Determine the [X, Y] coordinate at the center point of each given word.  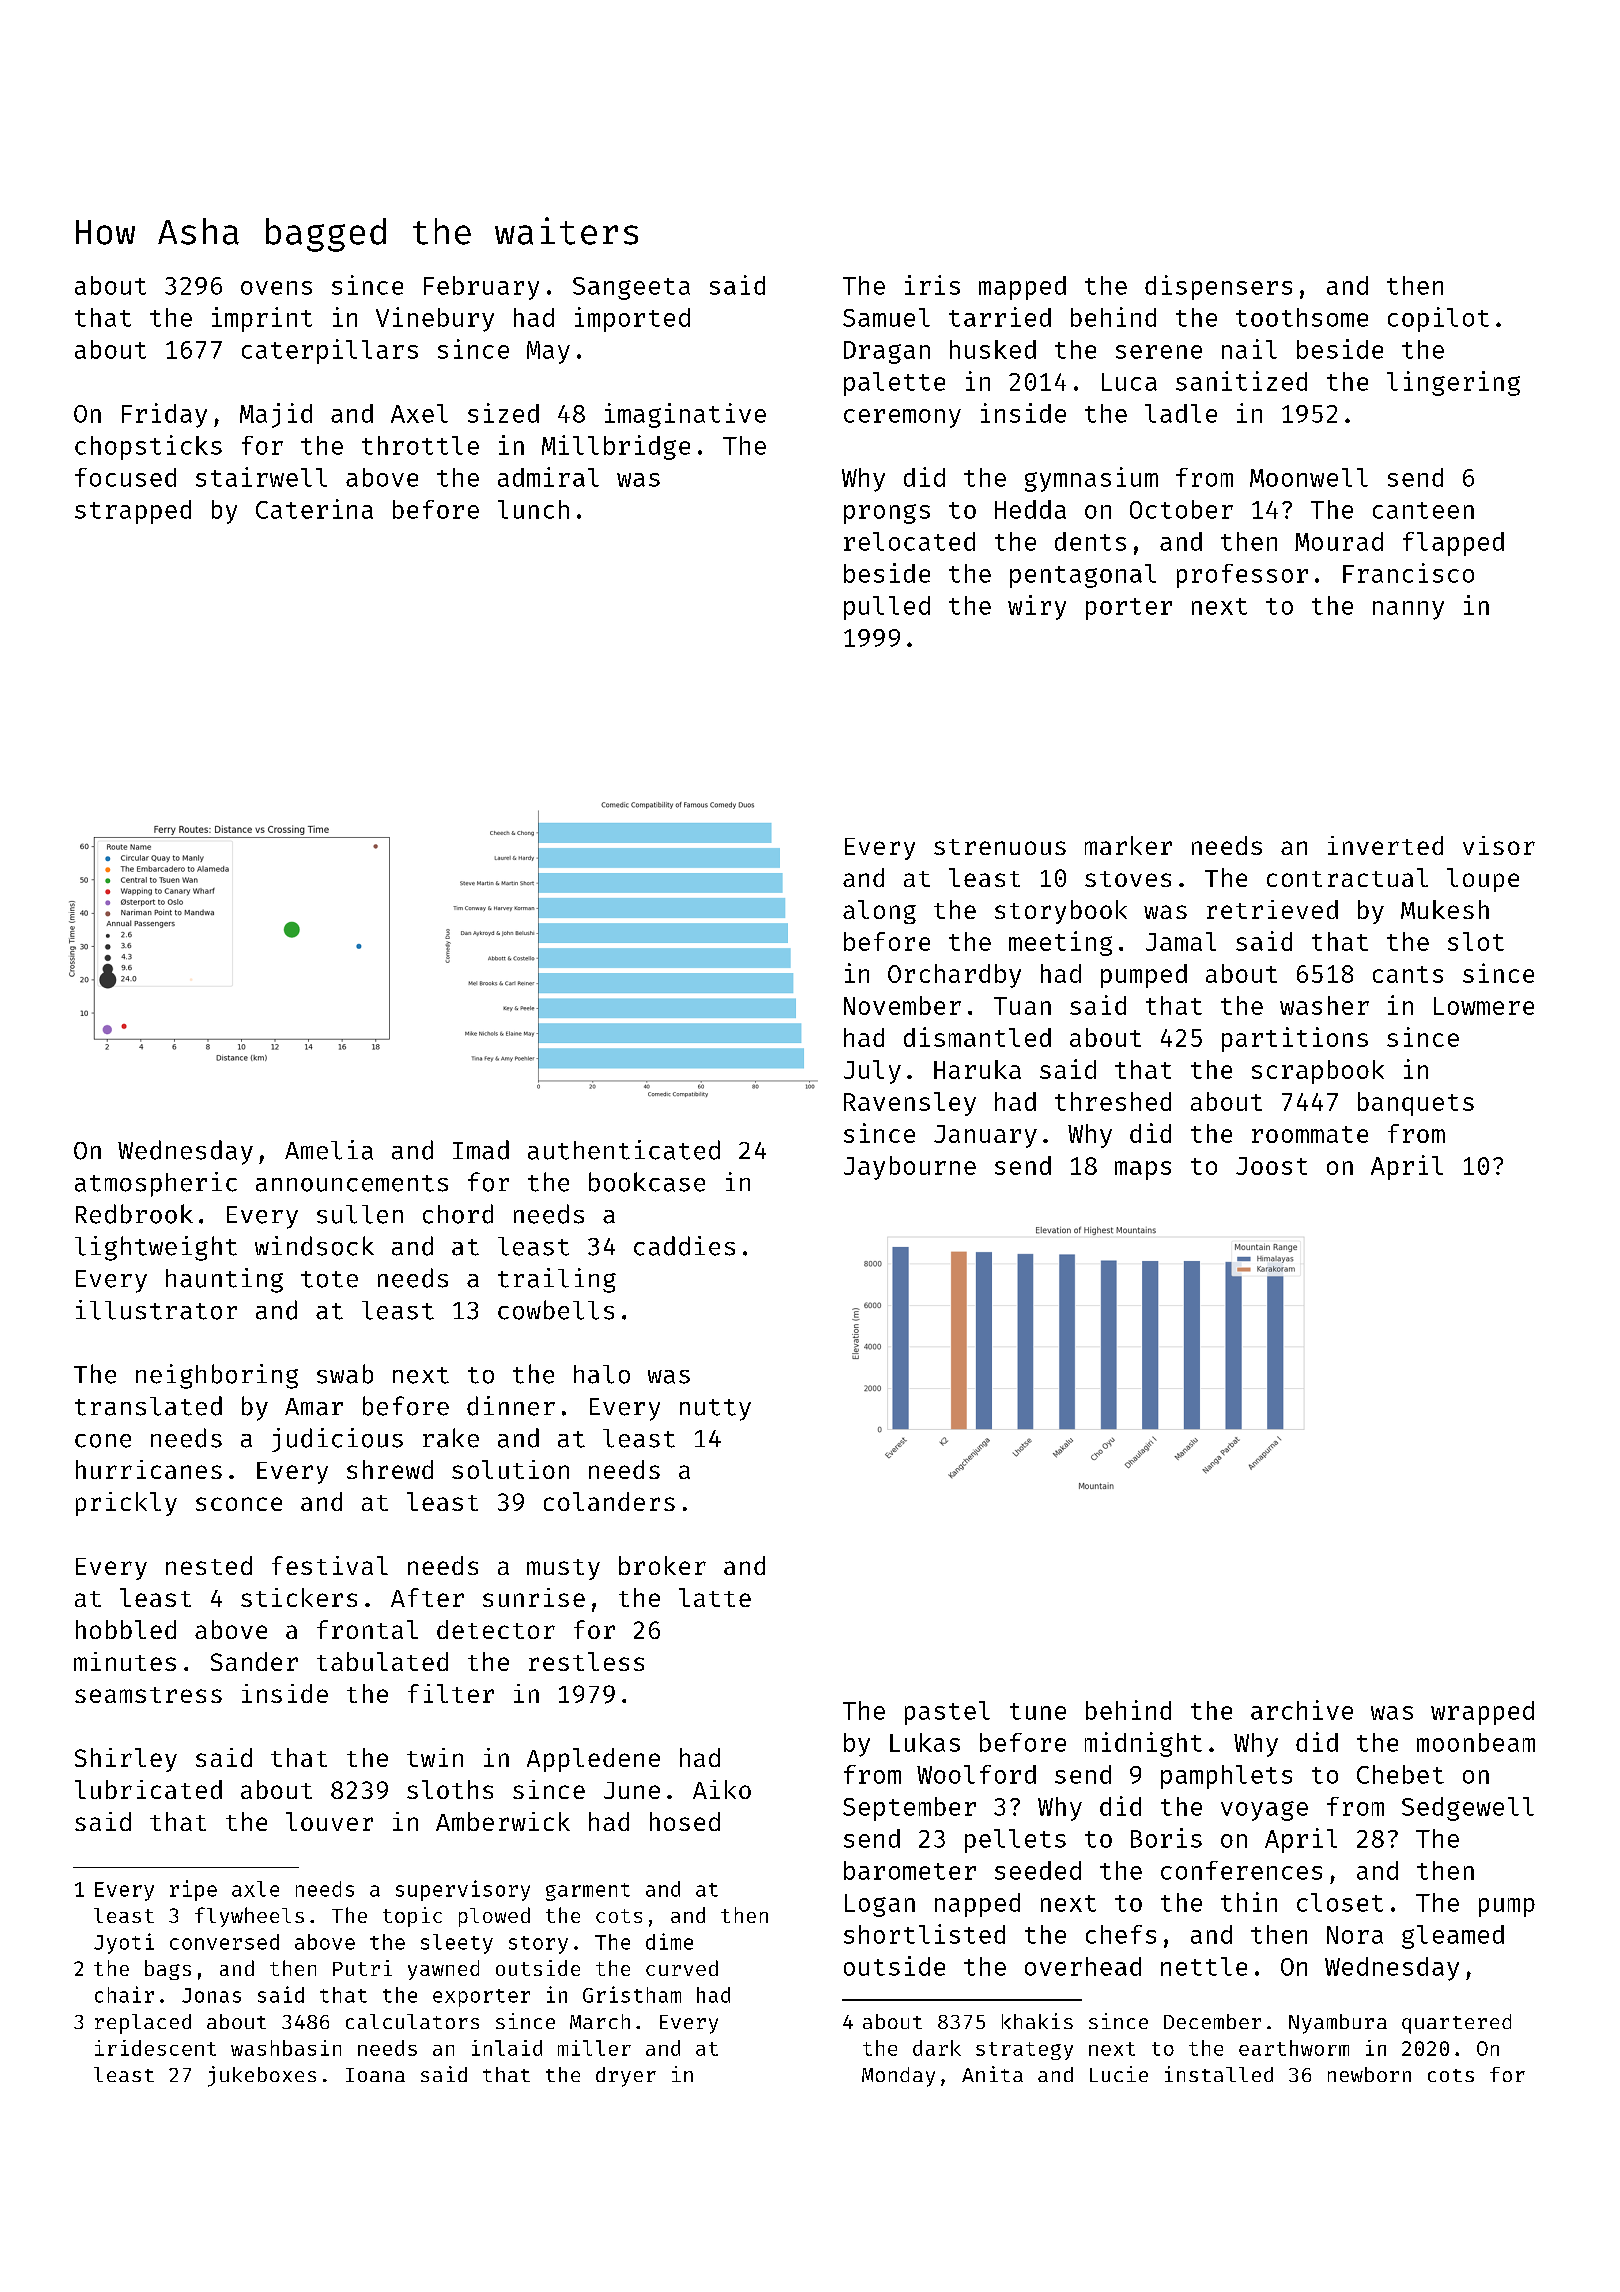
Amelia [329, 1150]
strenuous [1000, 847]
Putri [362, 1968]
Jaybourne [910, 1168]
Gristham [632, 1994]
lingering [1453, 383]
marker [1128, 845]
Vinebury [435, 319]
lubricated [148, 1789]
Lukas [925, 1742]
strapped [133, 512]
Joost [1271, 1166]
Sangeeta [631, 288]
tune [1038, 1711]
